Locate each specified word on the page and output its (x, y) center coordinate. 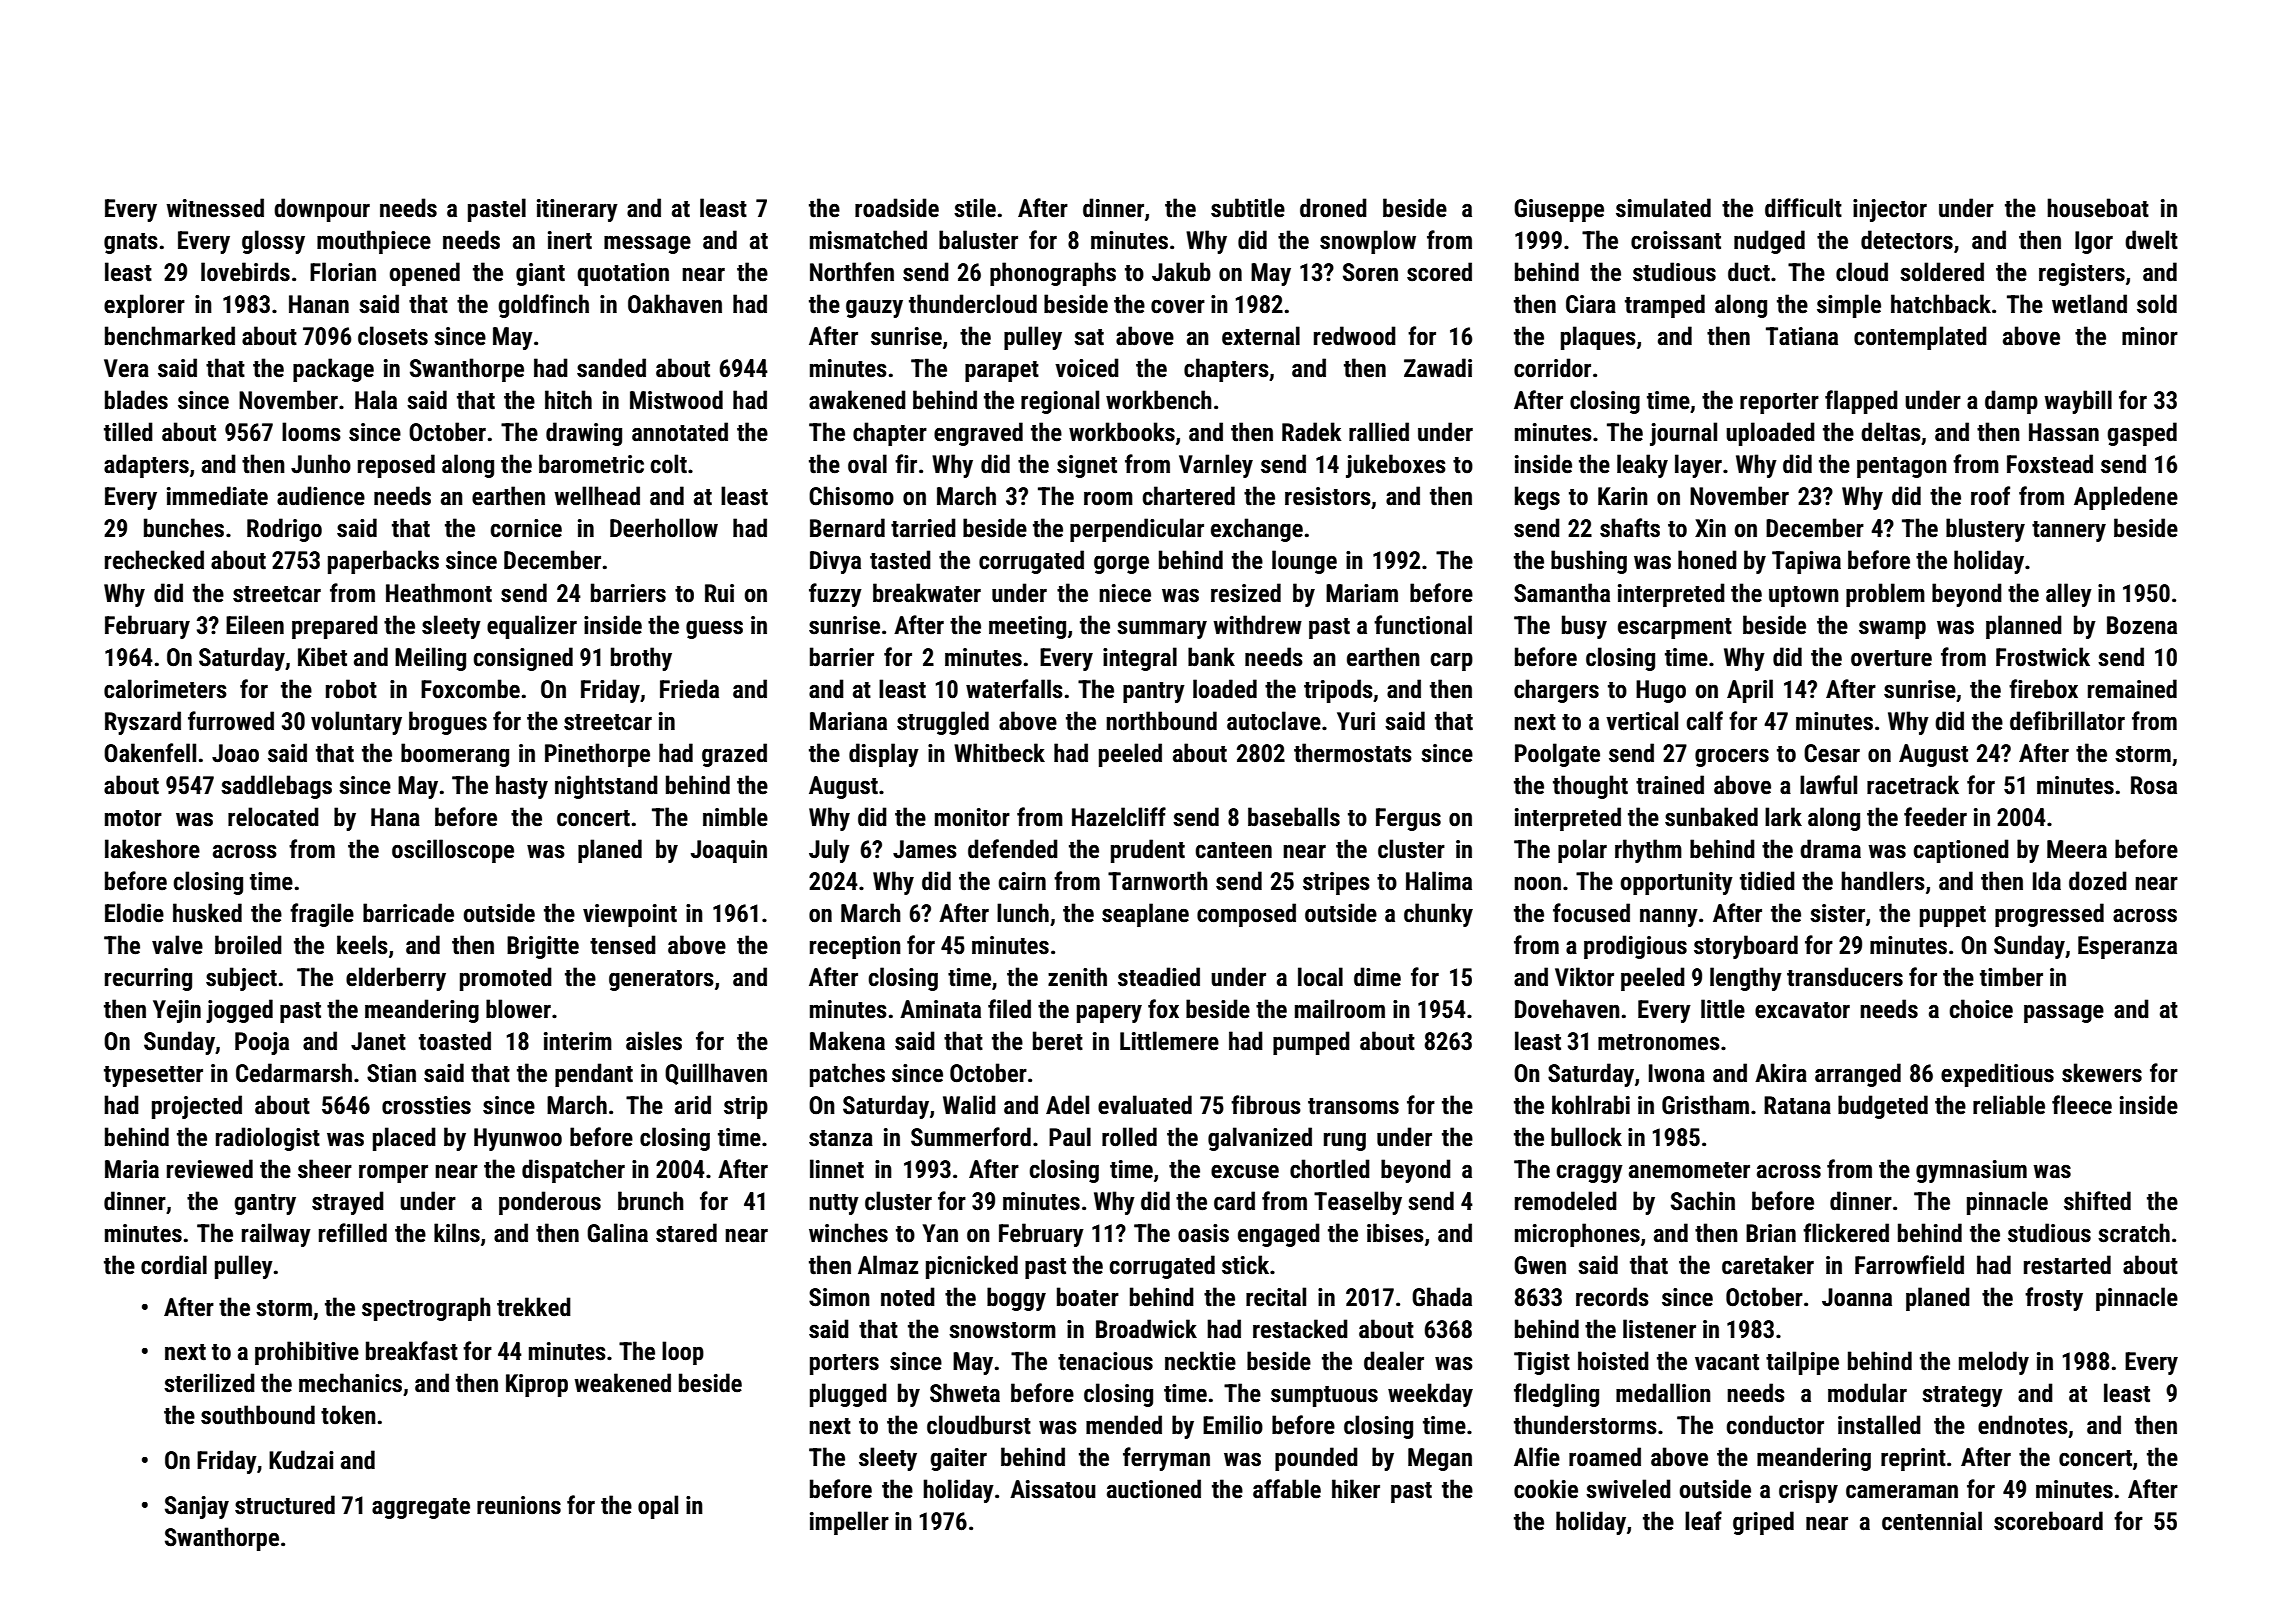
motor (133, 818)
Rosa (2154, 785)
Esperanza (2127, 947)
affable (1287, 1489)
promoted (506, 979)
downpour (322, 210)
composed (1246, 915)
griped (1763, 1523)
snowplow (1368, 242)
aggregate (421, 1508)
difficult (1803, 208)
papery (1109, 1013)
